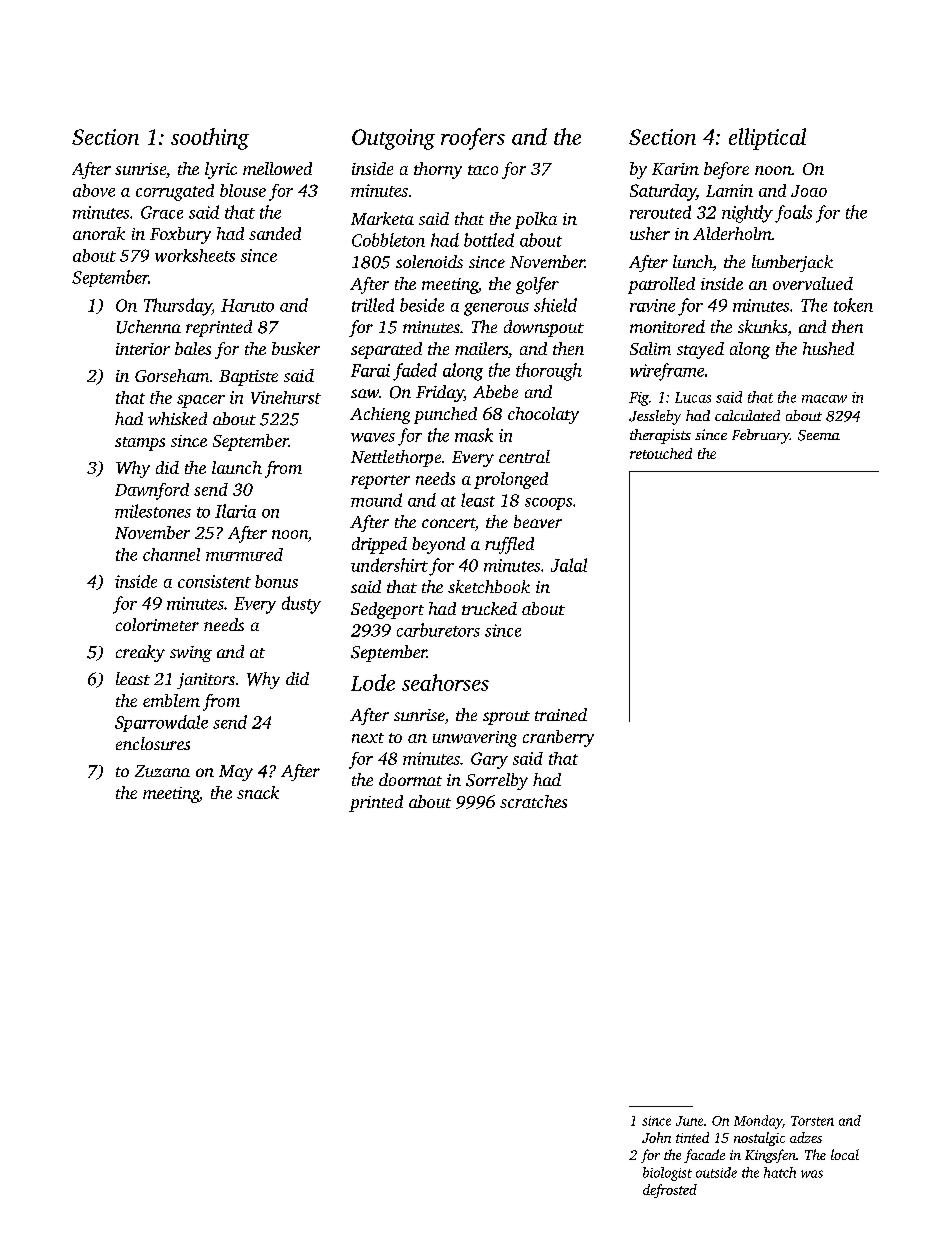  I want to click on John, so click(656, 1137).
